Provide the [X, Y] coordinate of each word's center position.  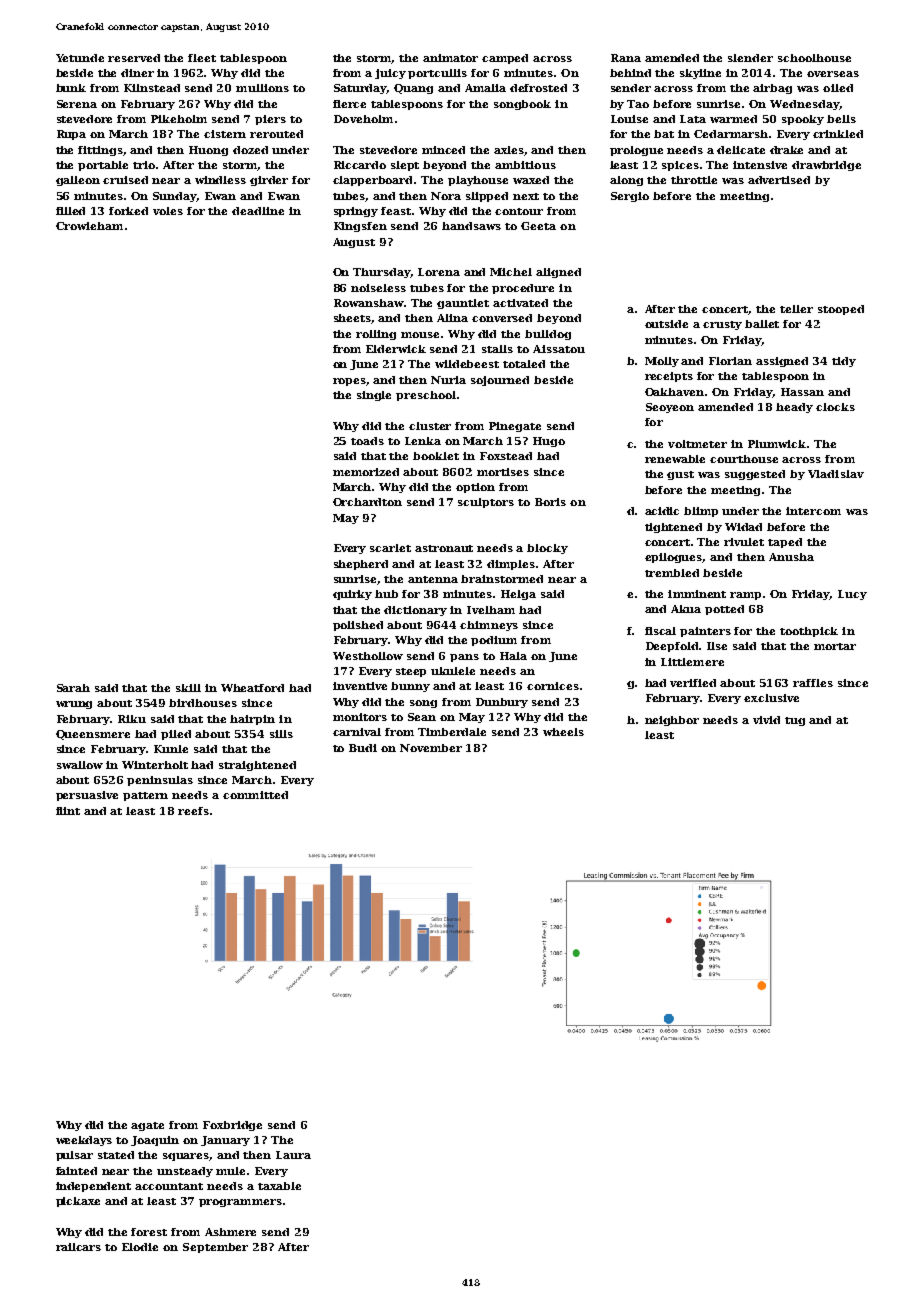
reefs [193, 811]
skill [188, 688]
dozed [250, 150]
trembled [672, 573]
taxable [279, 1186]
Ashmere [230, 1232]
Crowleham [89, 226]
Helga [518, 595]
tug [795, 721]
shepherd [361, 565]
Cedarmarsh [731, 134]
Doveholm [363, 119]
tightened [673, 528]
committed [255, 795]
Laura [293, 1155]
